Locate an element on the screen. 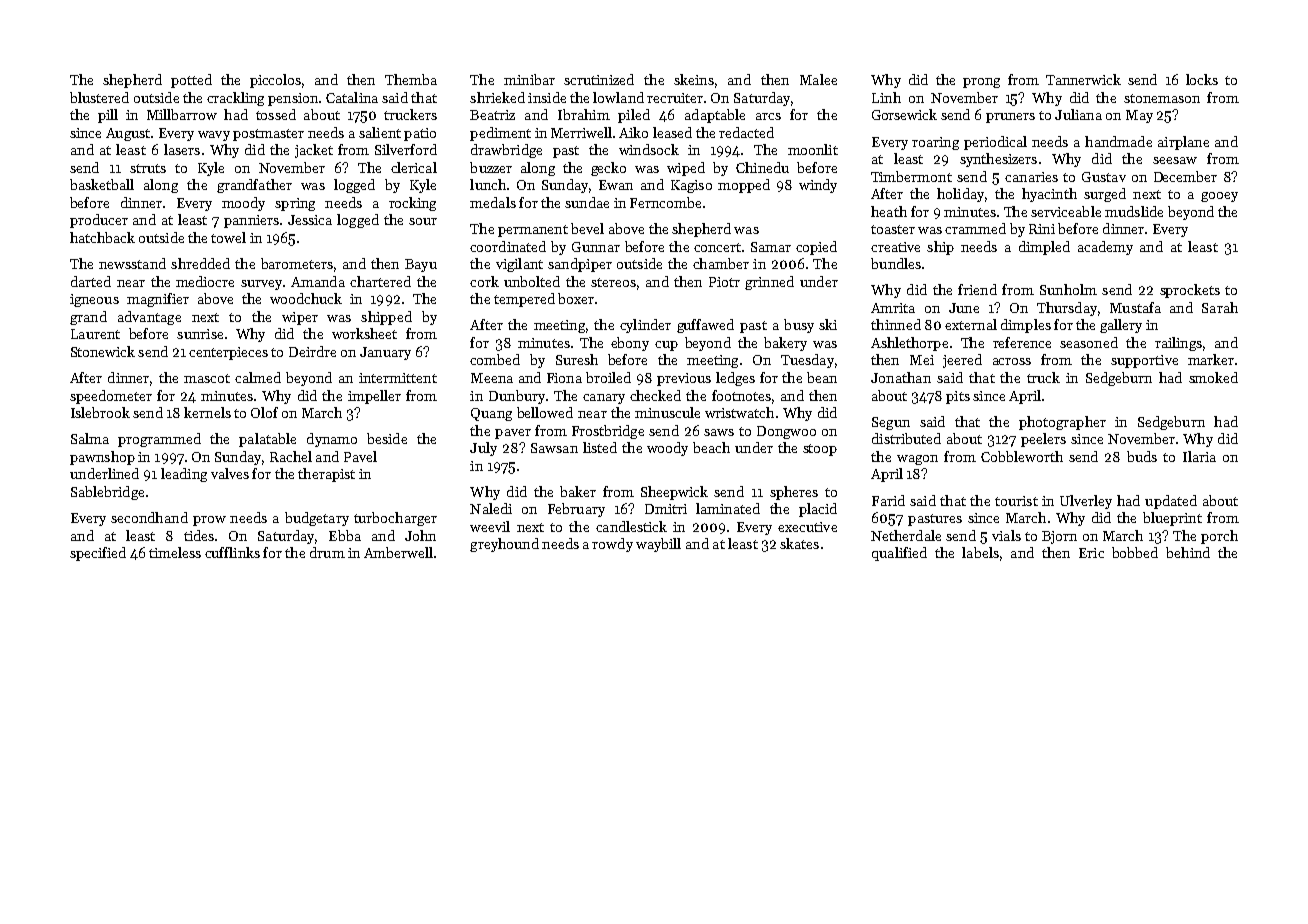  Islebrook is located at coordinates (100, 412).
